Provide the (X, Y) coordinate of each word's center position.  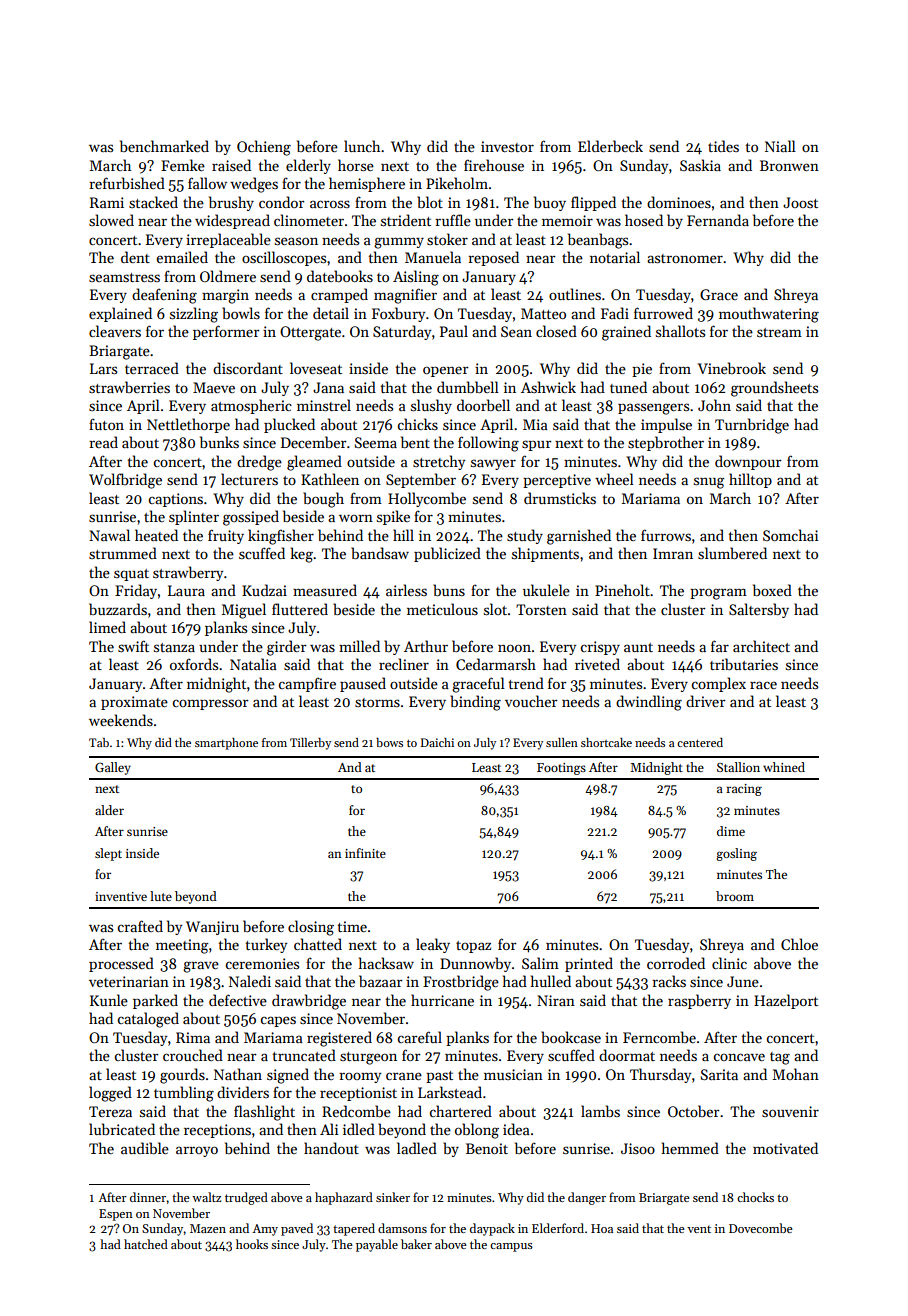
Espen (116, 1215)
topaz (473, 947)
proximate (134, 703)
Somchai (790, 535)
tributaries (744, 664)
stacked (153, 202)
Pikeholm (457, 183)
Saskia (700, 165)
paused (363, 684)
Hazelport (786, 1001)
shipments (545, 554)
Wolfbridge (125, 481)
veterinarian (129, 981)
